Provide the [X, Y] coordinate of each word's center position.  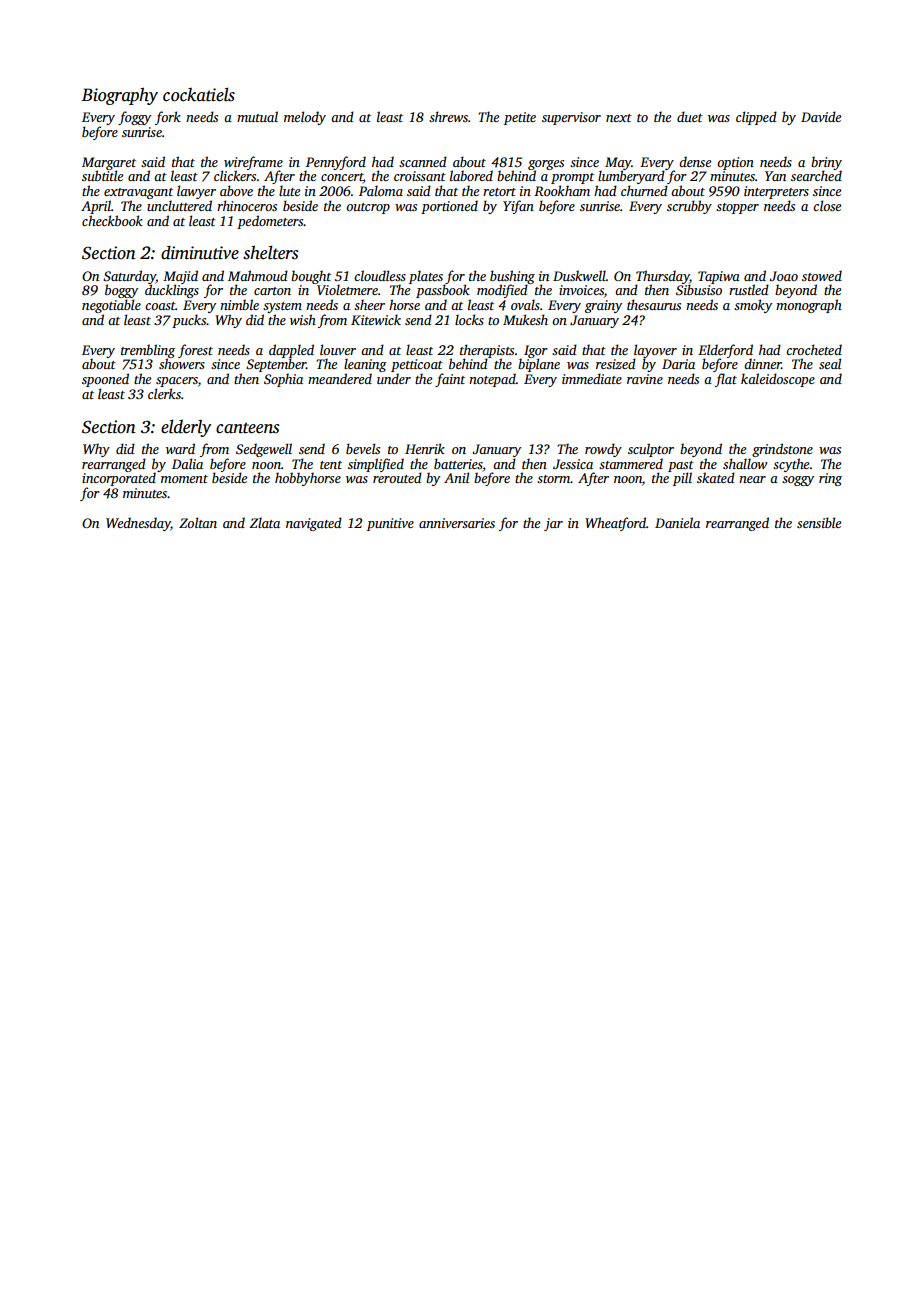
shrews [448, 116]
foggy [134, 118]
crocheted [814, 349]
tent [331, 465]
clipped [756, 118]
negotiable [111, 306]
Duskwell [579, 275]
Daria [678, 364]
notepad [492, 380]
